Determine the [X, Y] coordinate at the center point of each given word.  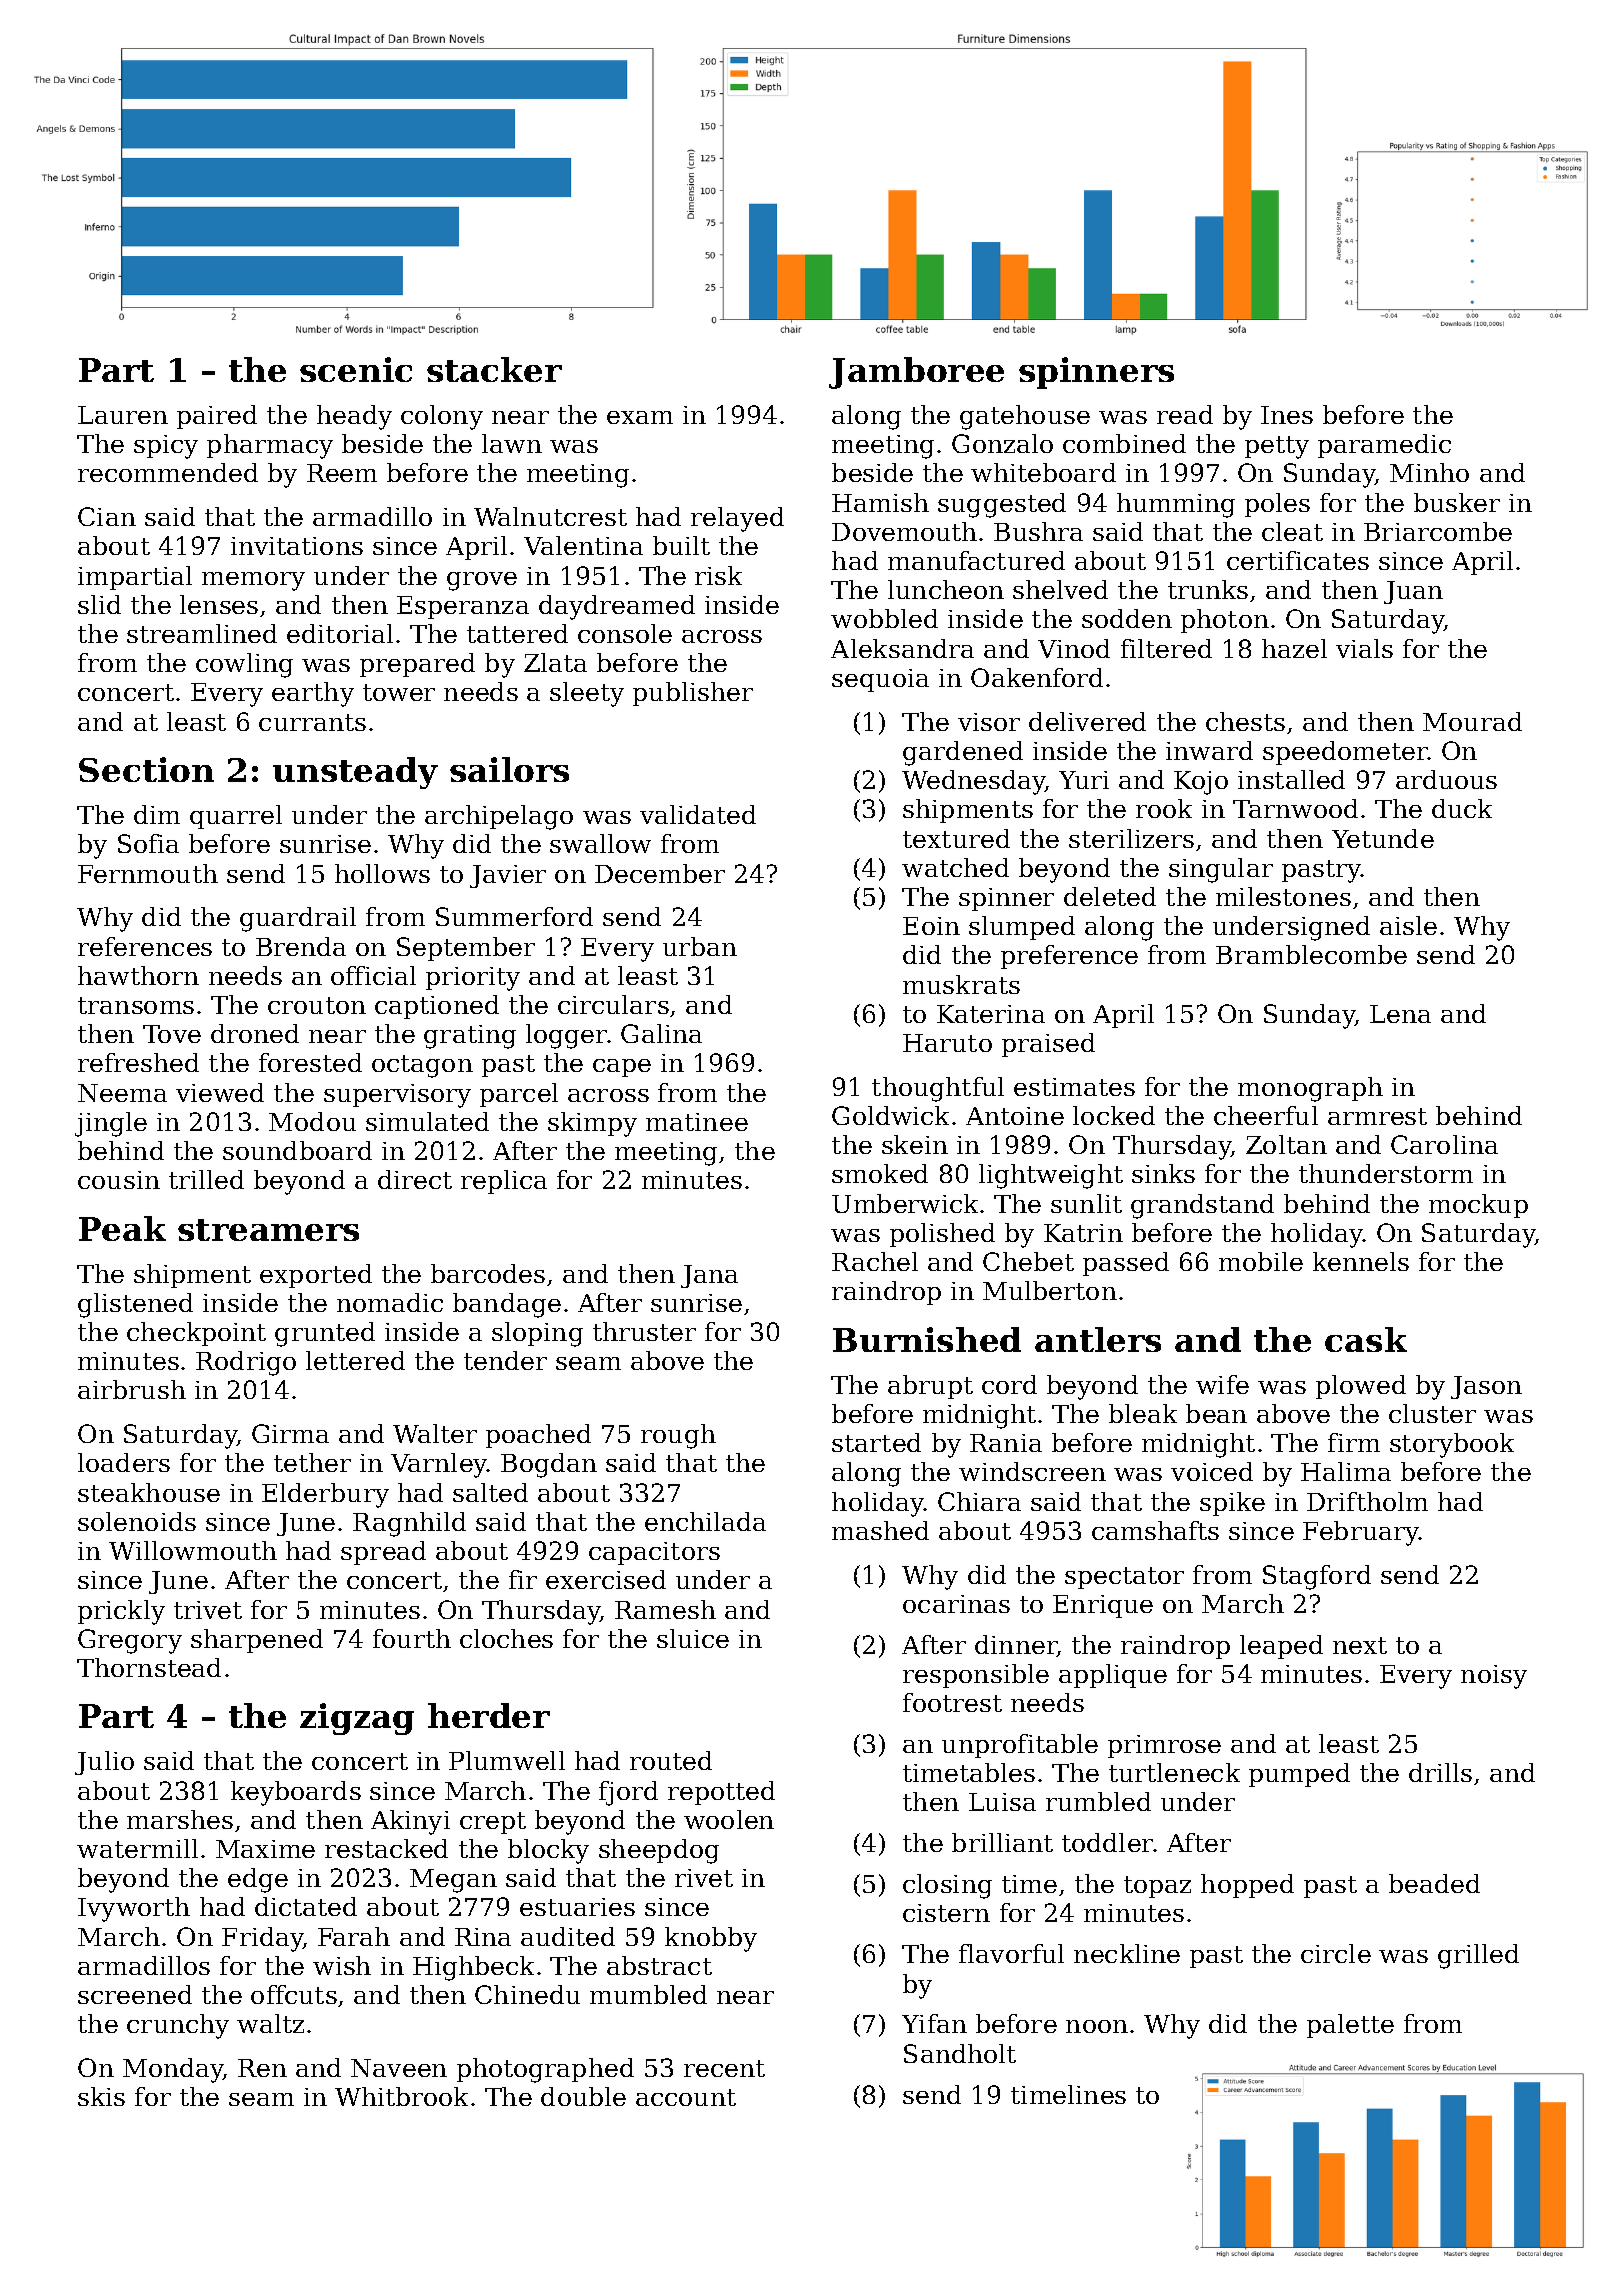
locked [1114, 1115]
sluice [693, 1638]
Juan [1413, 592]
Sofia [148, 843]
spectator [1124, 1578]
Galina [661, 1033]
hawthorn [138, 975]
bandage [507, 1305]
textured [956, 838]
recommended [168, 472]
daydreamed [617, 607]
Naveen [399, 2068]
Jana [709, 1276]
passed [1126, 1264]
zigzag [357, 1719]
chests [1245, 721]
